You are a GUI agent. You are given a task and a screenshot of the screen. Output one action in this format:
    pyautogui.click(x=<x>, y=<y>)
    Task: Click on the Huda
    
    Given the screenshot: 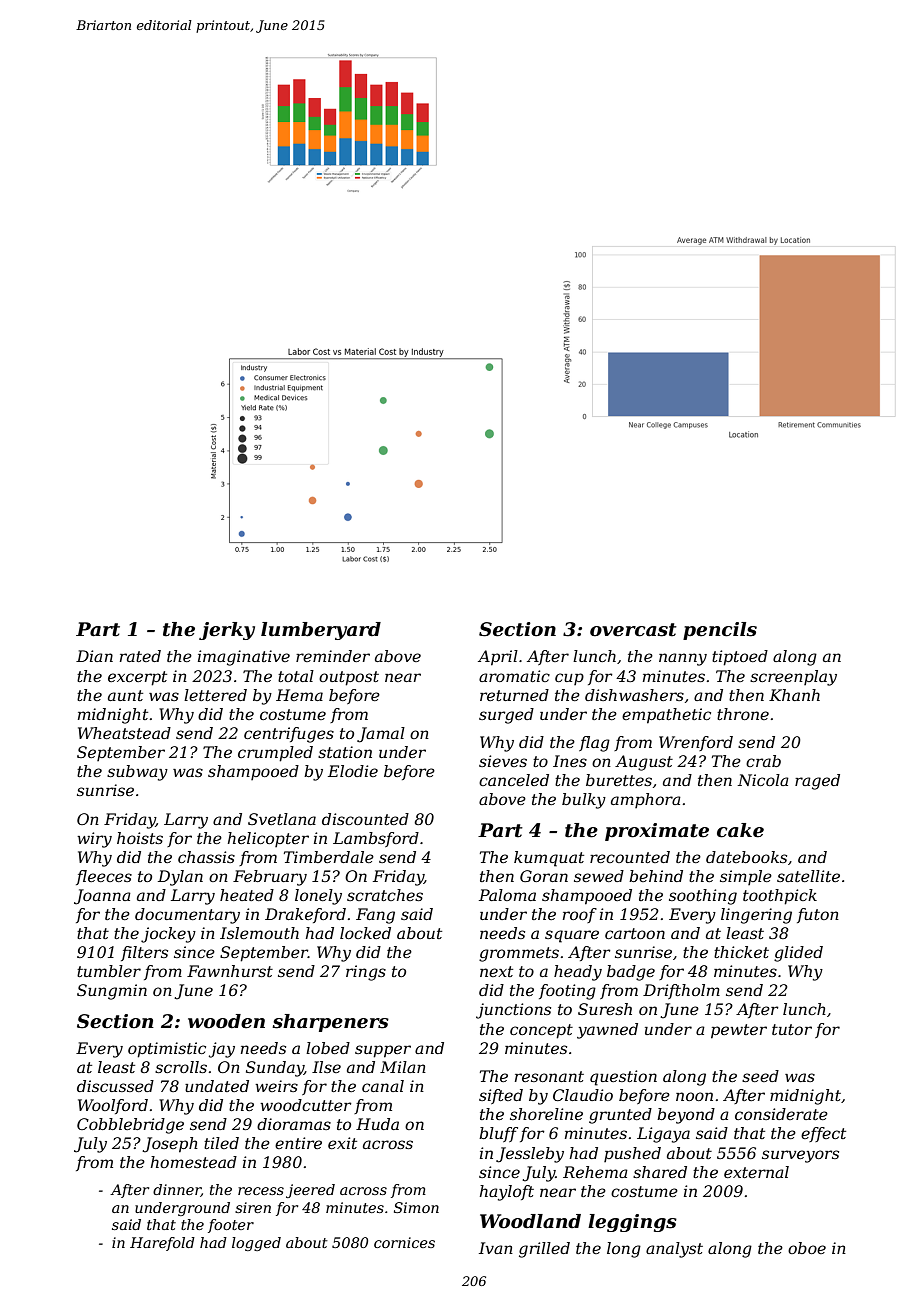 What is the action you would take?
    pyautogui.click(x=377, y=1124)
